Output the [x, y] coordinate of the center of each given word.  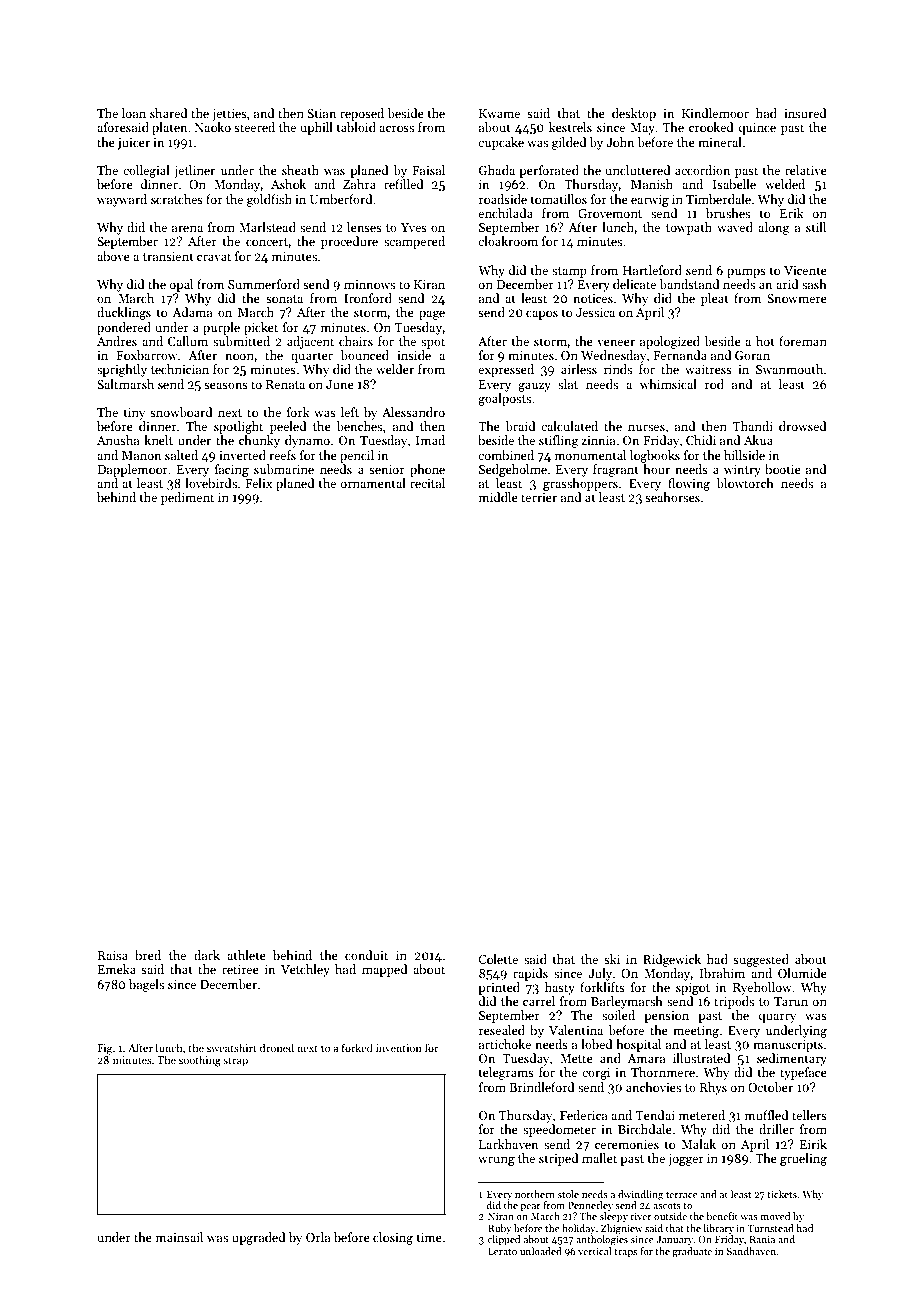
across [396, 128]
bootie [783, 469]
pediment [187, 498]
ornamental [373, 483]
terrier [539, 497]
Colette [498, 959]
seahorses [672, 497]
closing [393, 1238]
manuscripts [788, 1046]
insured [805, 113]
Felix [258, 483]
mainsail [179, 1237]
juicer [134, 144]
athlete [246, 955]
